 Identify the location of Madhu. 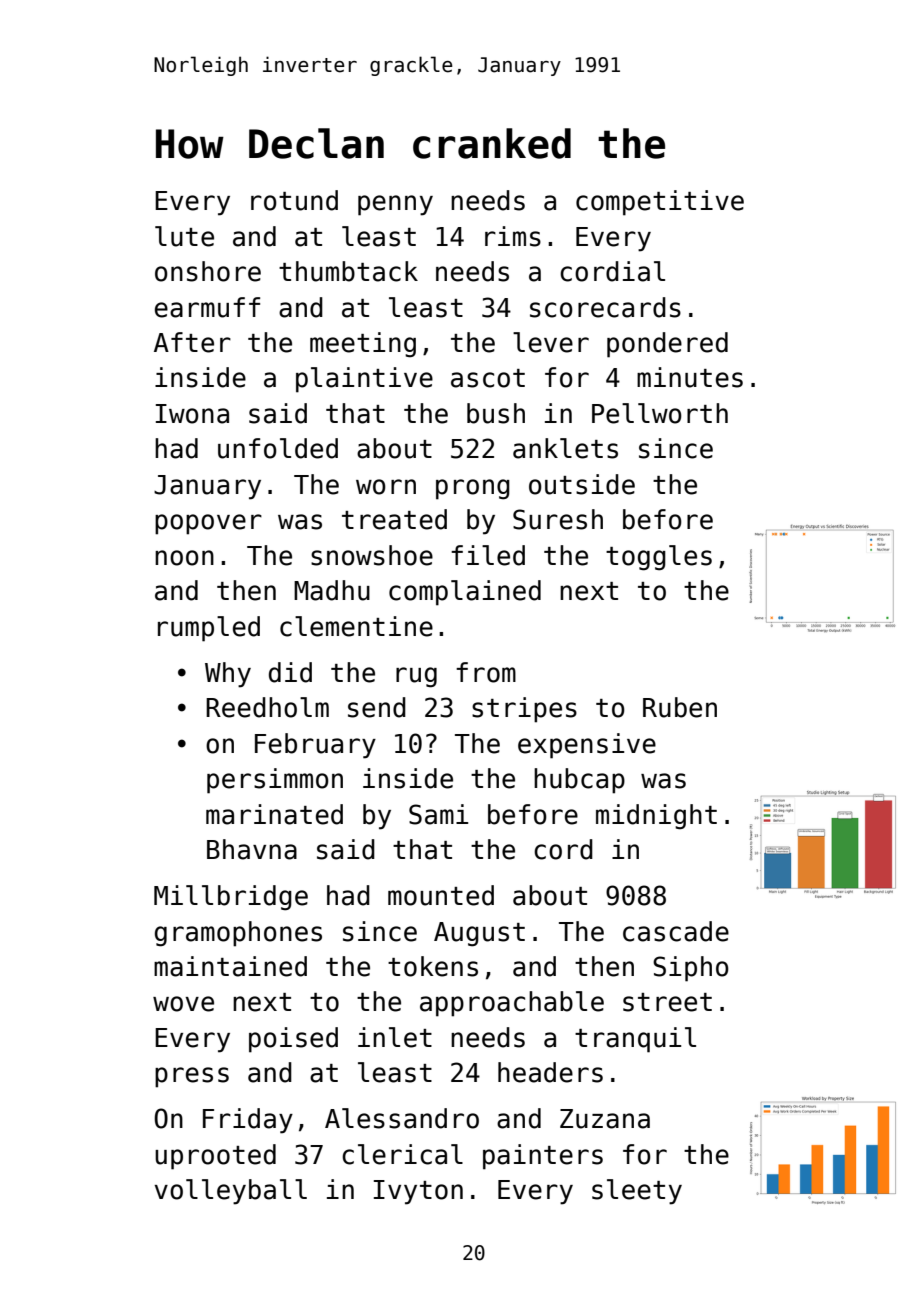
(332, 590).
